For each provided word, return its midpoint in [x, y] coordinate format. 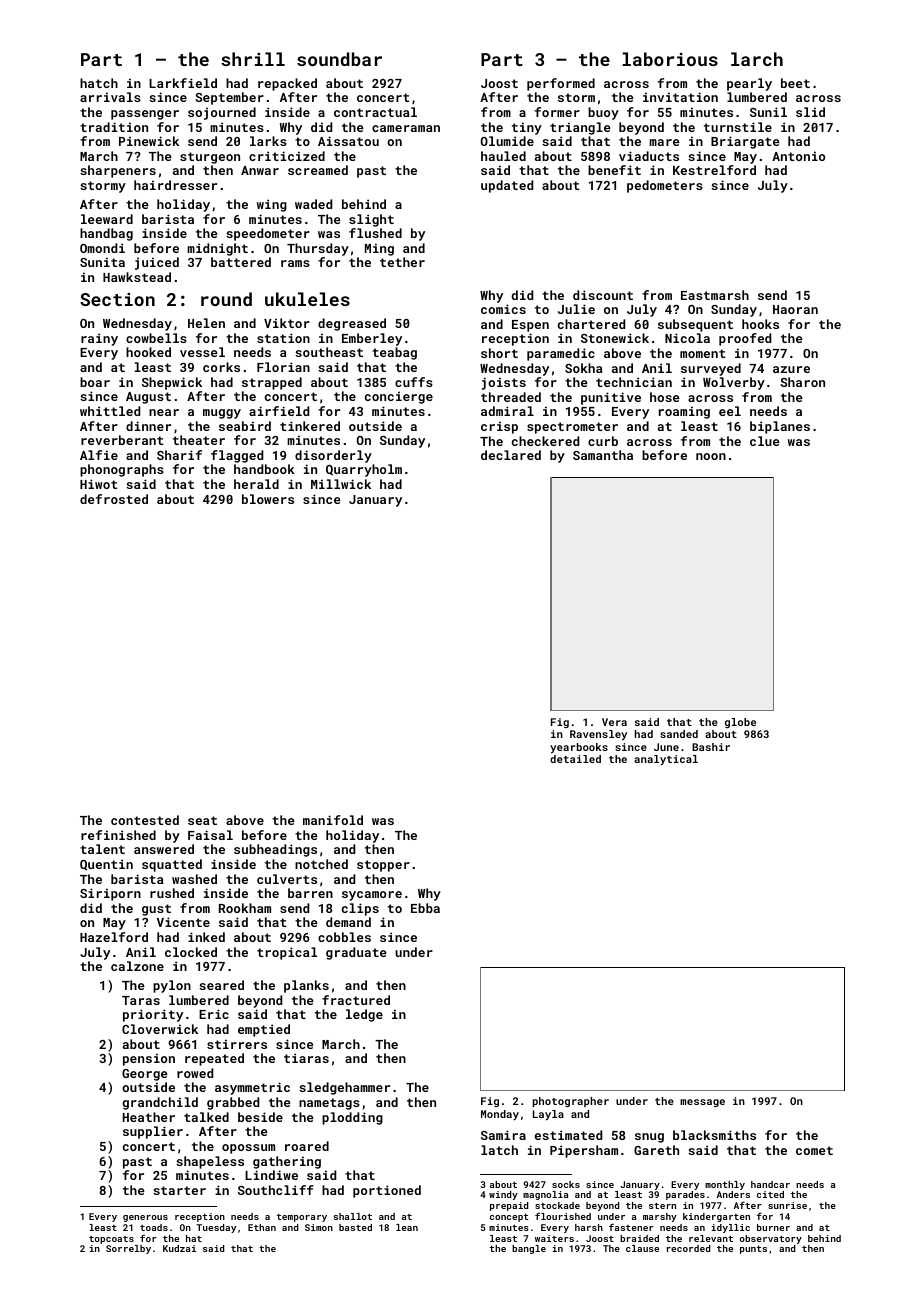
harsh [589, 1227]
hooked [148, 352]
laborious [670, 59]
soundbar [339, 59]
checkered [545, 441]
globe [740, 723]
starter [179, 1190]
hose [665, 397]
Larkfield [183, 83]
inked [206, 937]
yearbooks [579, 748]
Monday [500, 1115]
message [702, 1103]
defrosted [114, 499]
